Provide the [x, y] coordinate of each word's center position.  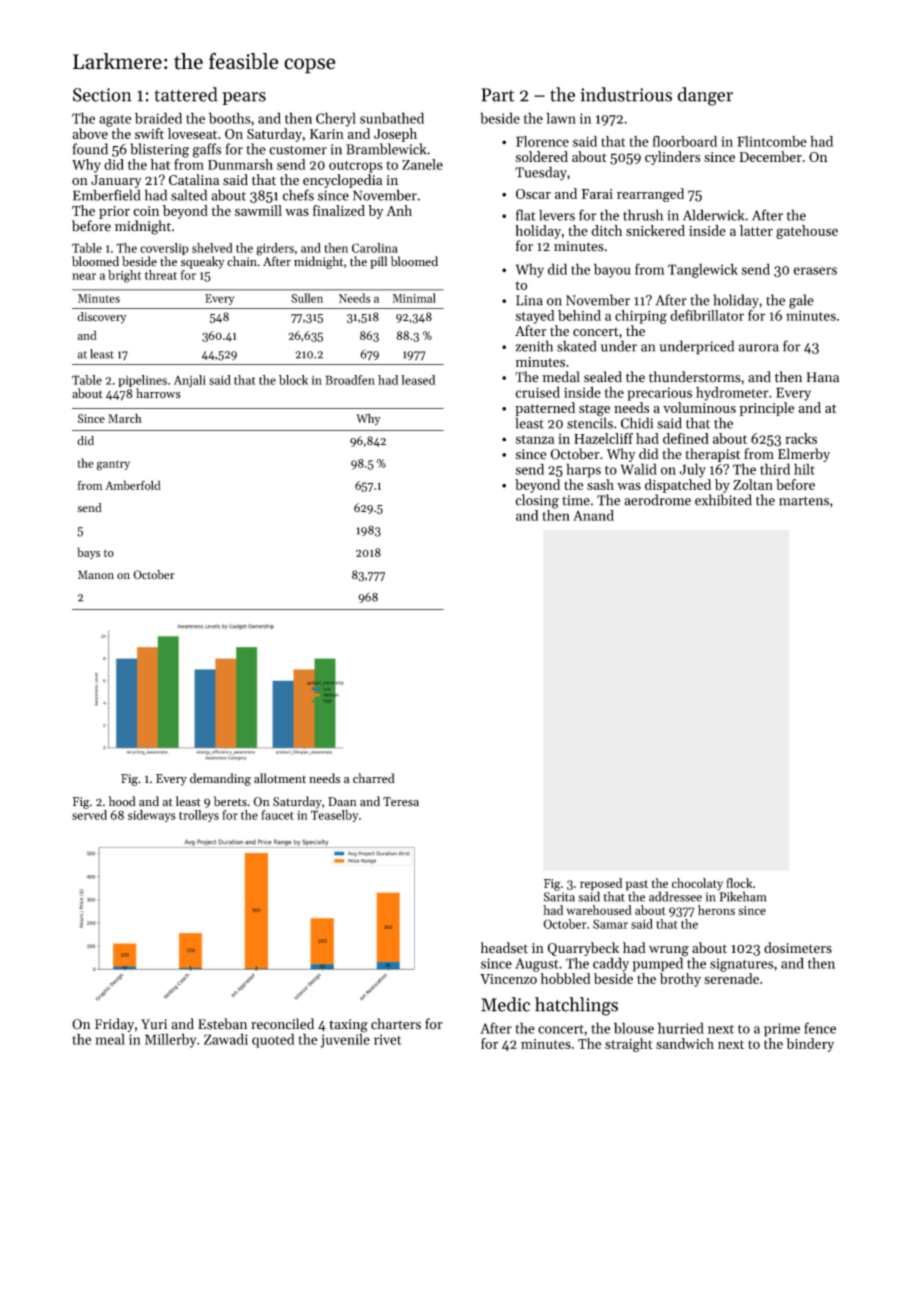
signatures [742, 965]
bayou [612, 270]
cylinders [672, 158]
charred [374, 778]
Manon [96, 574]
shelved [212, 248]
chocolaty [697, 884]
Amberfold [133, 485]
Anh [399, 210]
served [89, 815]
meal [110, 1039]
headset [504, 948]
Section [102, 95]
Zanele [422, 164]
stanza [535, 439]
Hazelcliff [603, 438]
